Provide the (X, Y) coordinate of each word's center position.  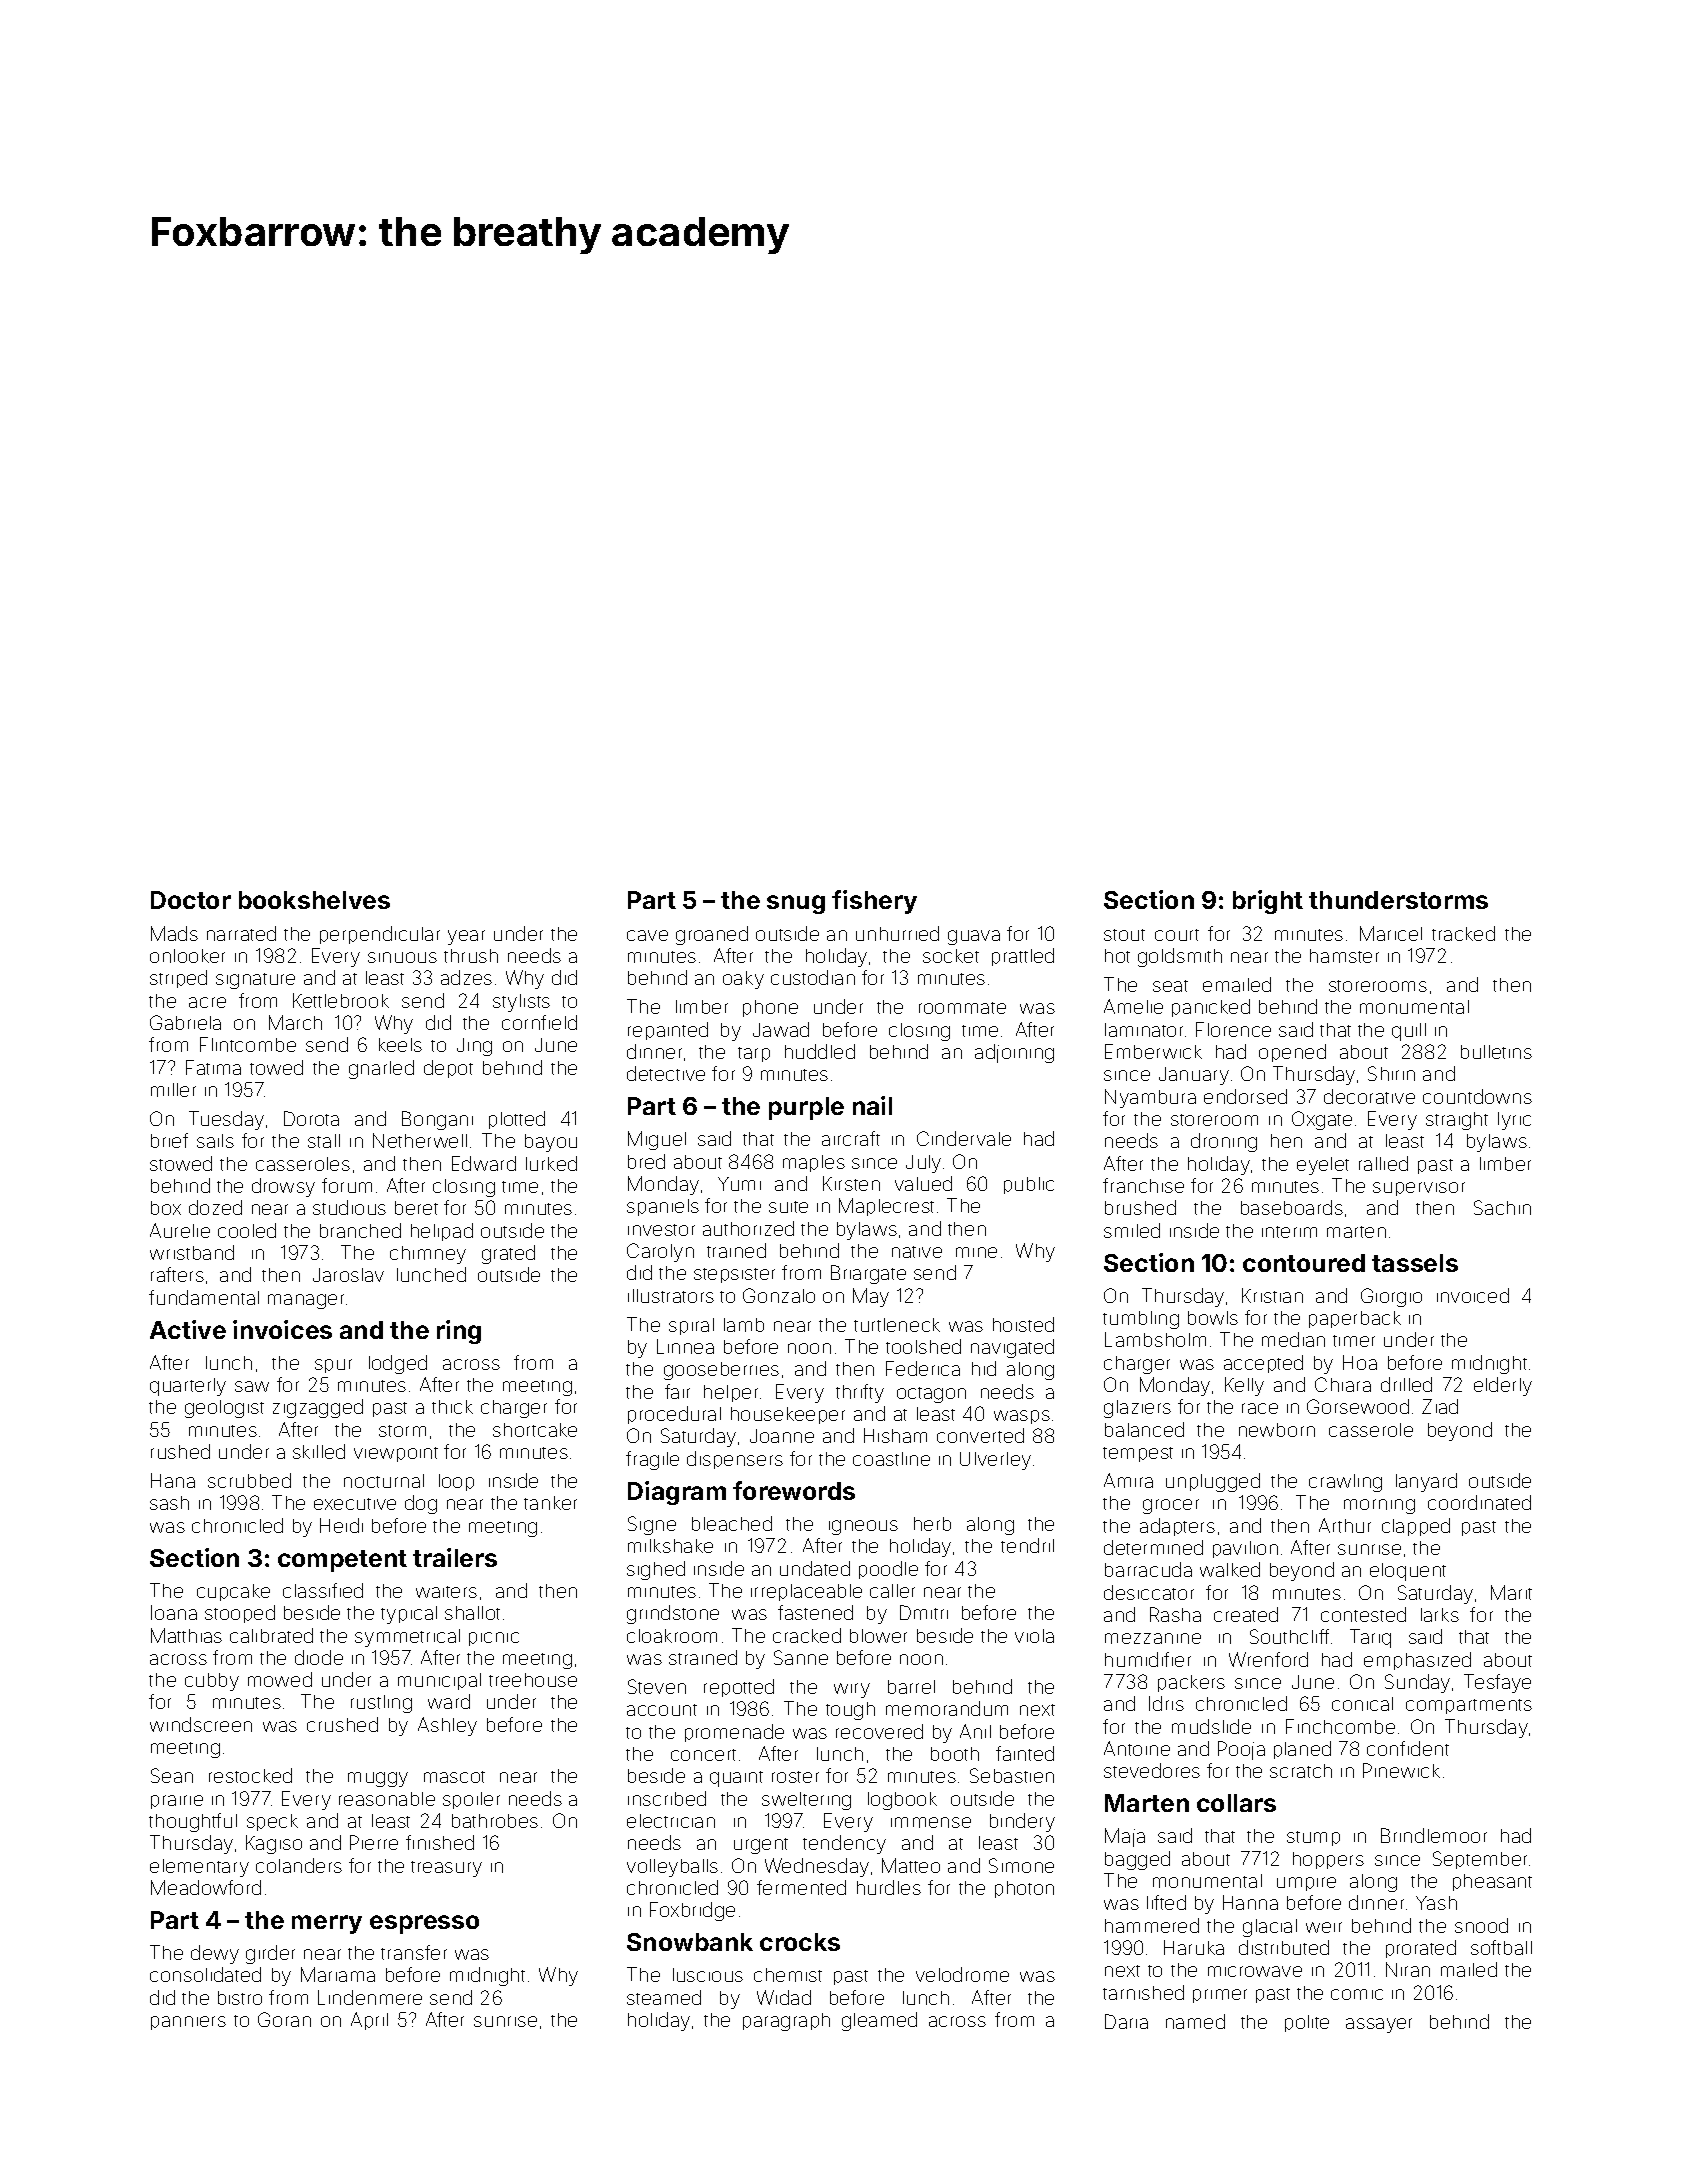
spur (333, 1366)
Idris (1166, 1703)
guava (974, 937)
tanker (550, 1503)
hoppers (1328, 1860)
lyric (1514, 1121)
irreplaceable (806, 1592)
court (1177, 935)
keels (400, 1045)
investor (661, 1230)
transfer (414, 1952)
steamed (664, 1997)
